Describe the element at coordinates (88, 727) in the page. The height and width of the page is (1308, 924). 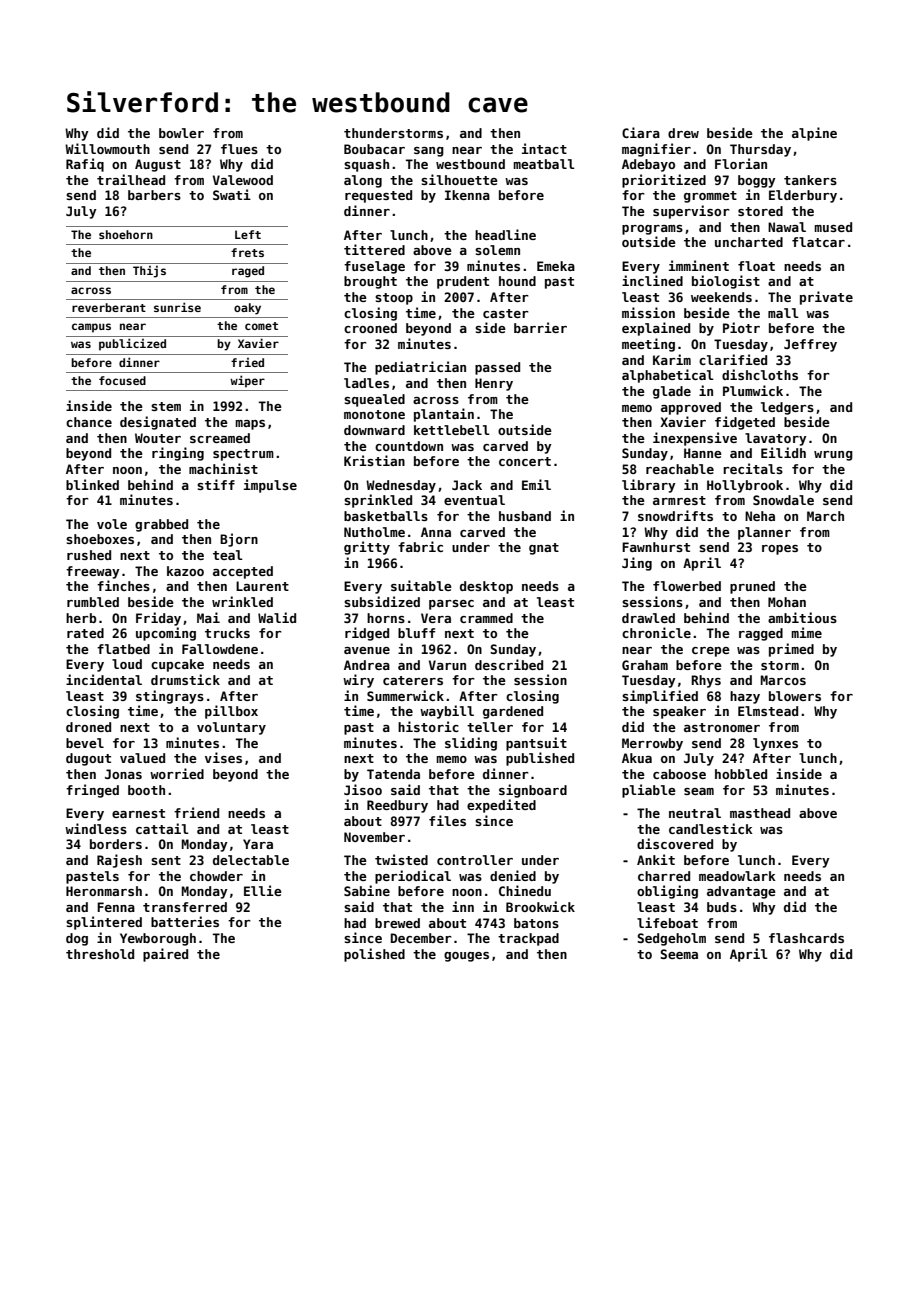
I see `droned` at that location.
